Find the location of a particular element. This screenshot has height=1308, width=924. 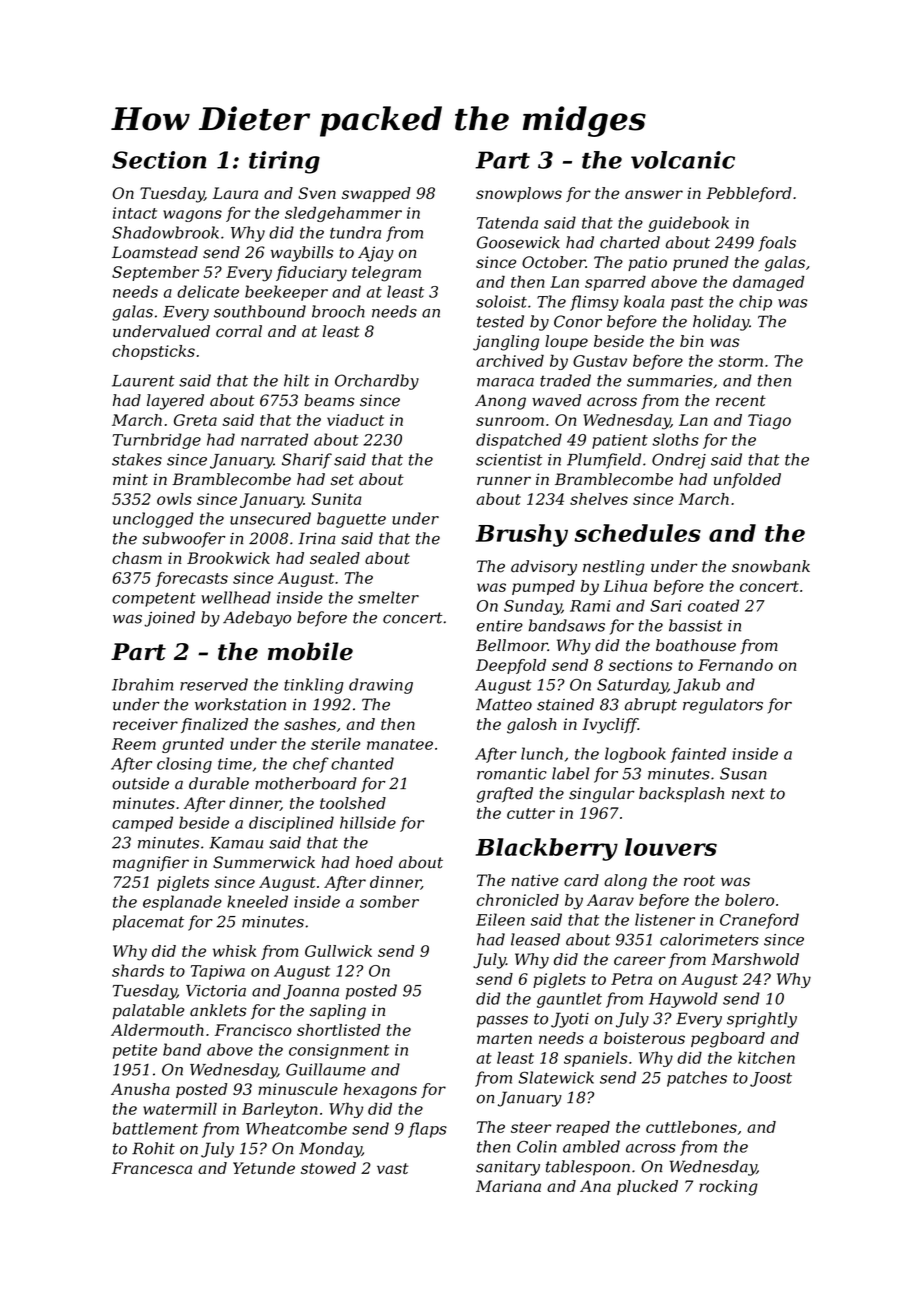

baguette is located at coordinates (351, 520).
